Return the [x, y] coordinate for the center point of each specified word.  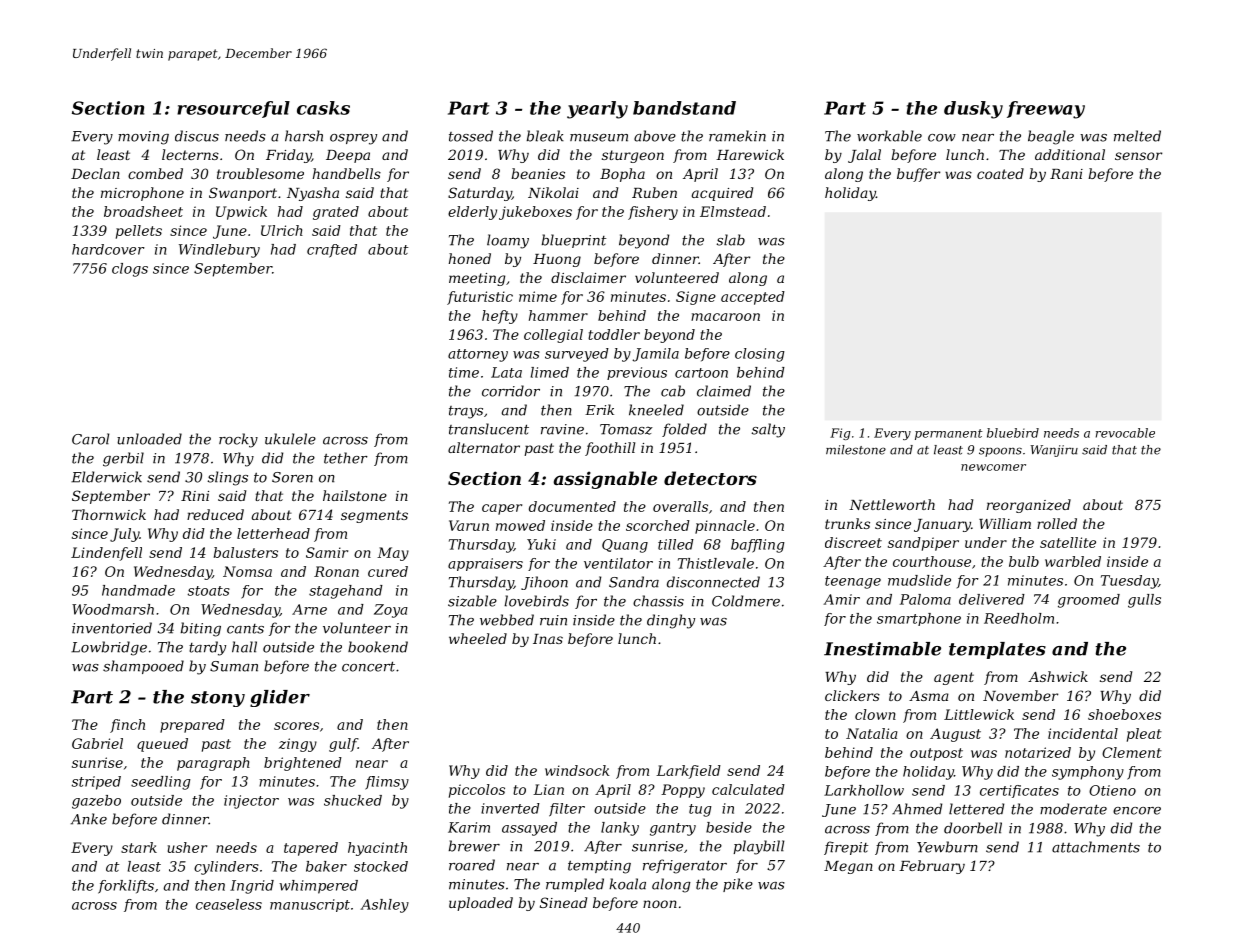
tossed [471, 136]
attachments [1096, 847]
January [942, 525]
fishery [653, 213]
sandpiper [923, 544]
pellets [139, 232]
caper [502, 509]
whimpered [318, 887]
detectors [710, 478]
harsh [304, 136]
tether [346, 458]
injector [251, 802]
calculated [748, 789]
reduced [215, 514]
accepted [753, 298]
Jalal [864, 156]
